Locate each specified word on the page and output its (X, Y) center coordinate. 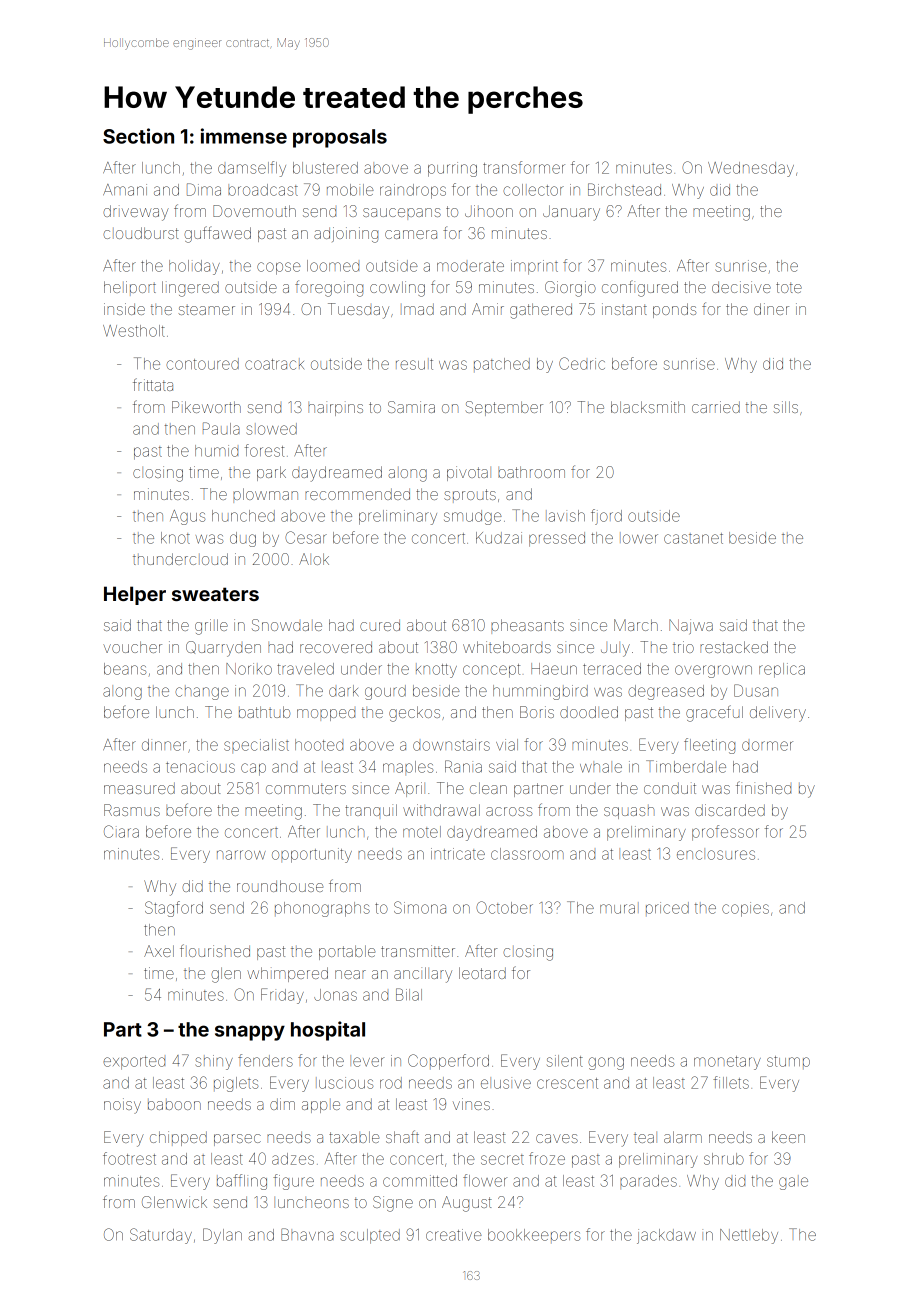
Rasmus (132, 810)
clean (488, 788)
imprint (534, 267)
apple (321, 1107)
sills (786, 407)
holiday (194, 267)
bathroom (531, 472)
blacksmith (648, 407)
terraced (612, 669)
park (271, 473)
